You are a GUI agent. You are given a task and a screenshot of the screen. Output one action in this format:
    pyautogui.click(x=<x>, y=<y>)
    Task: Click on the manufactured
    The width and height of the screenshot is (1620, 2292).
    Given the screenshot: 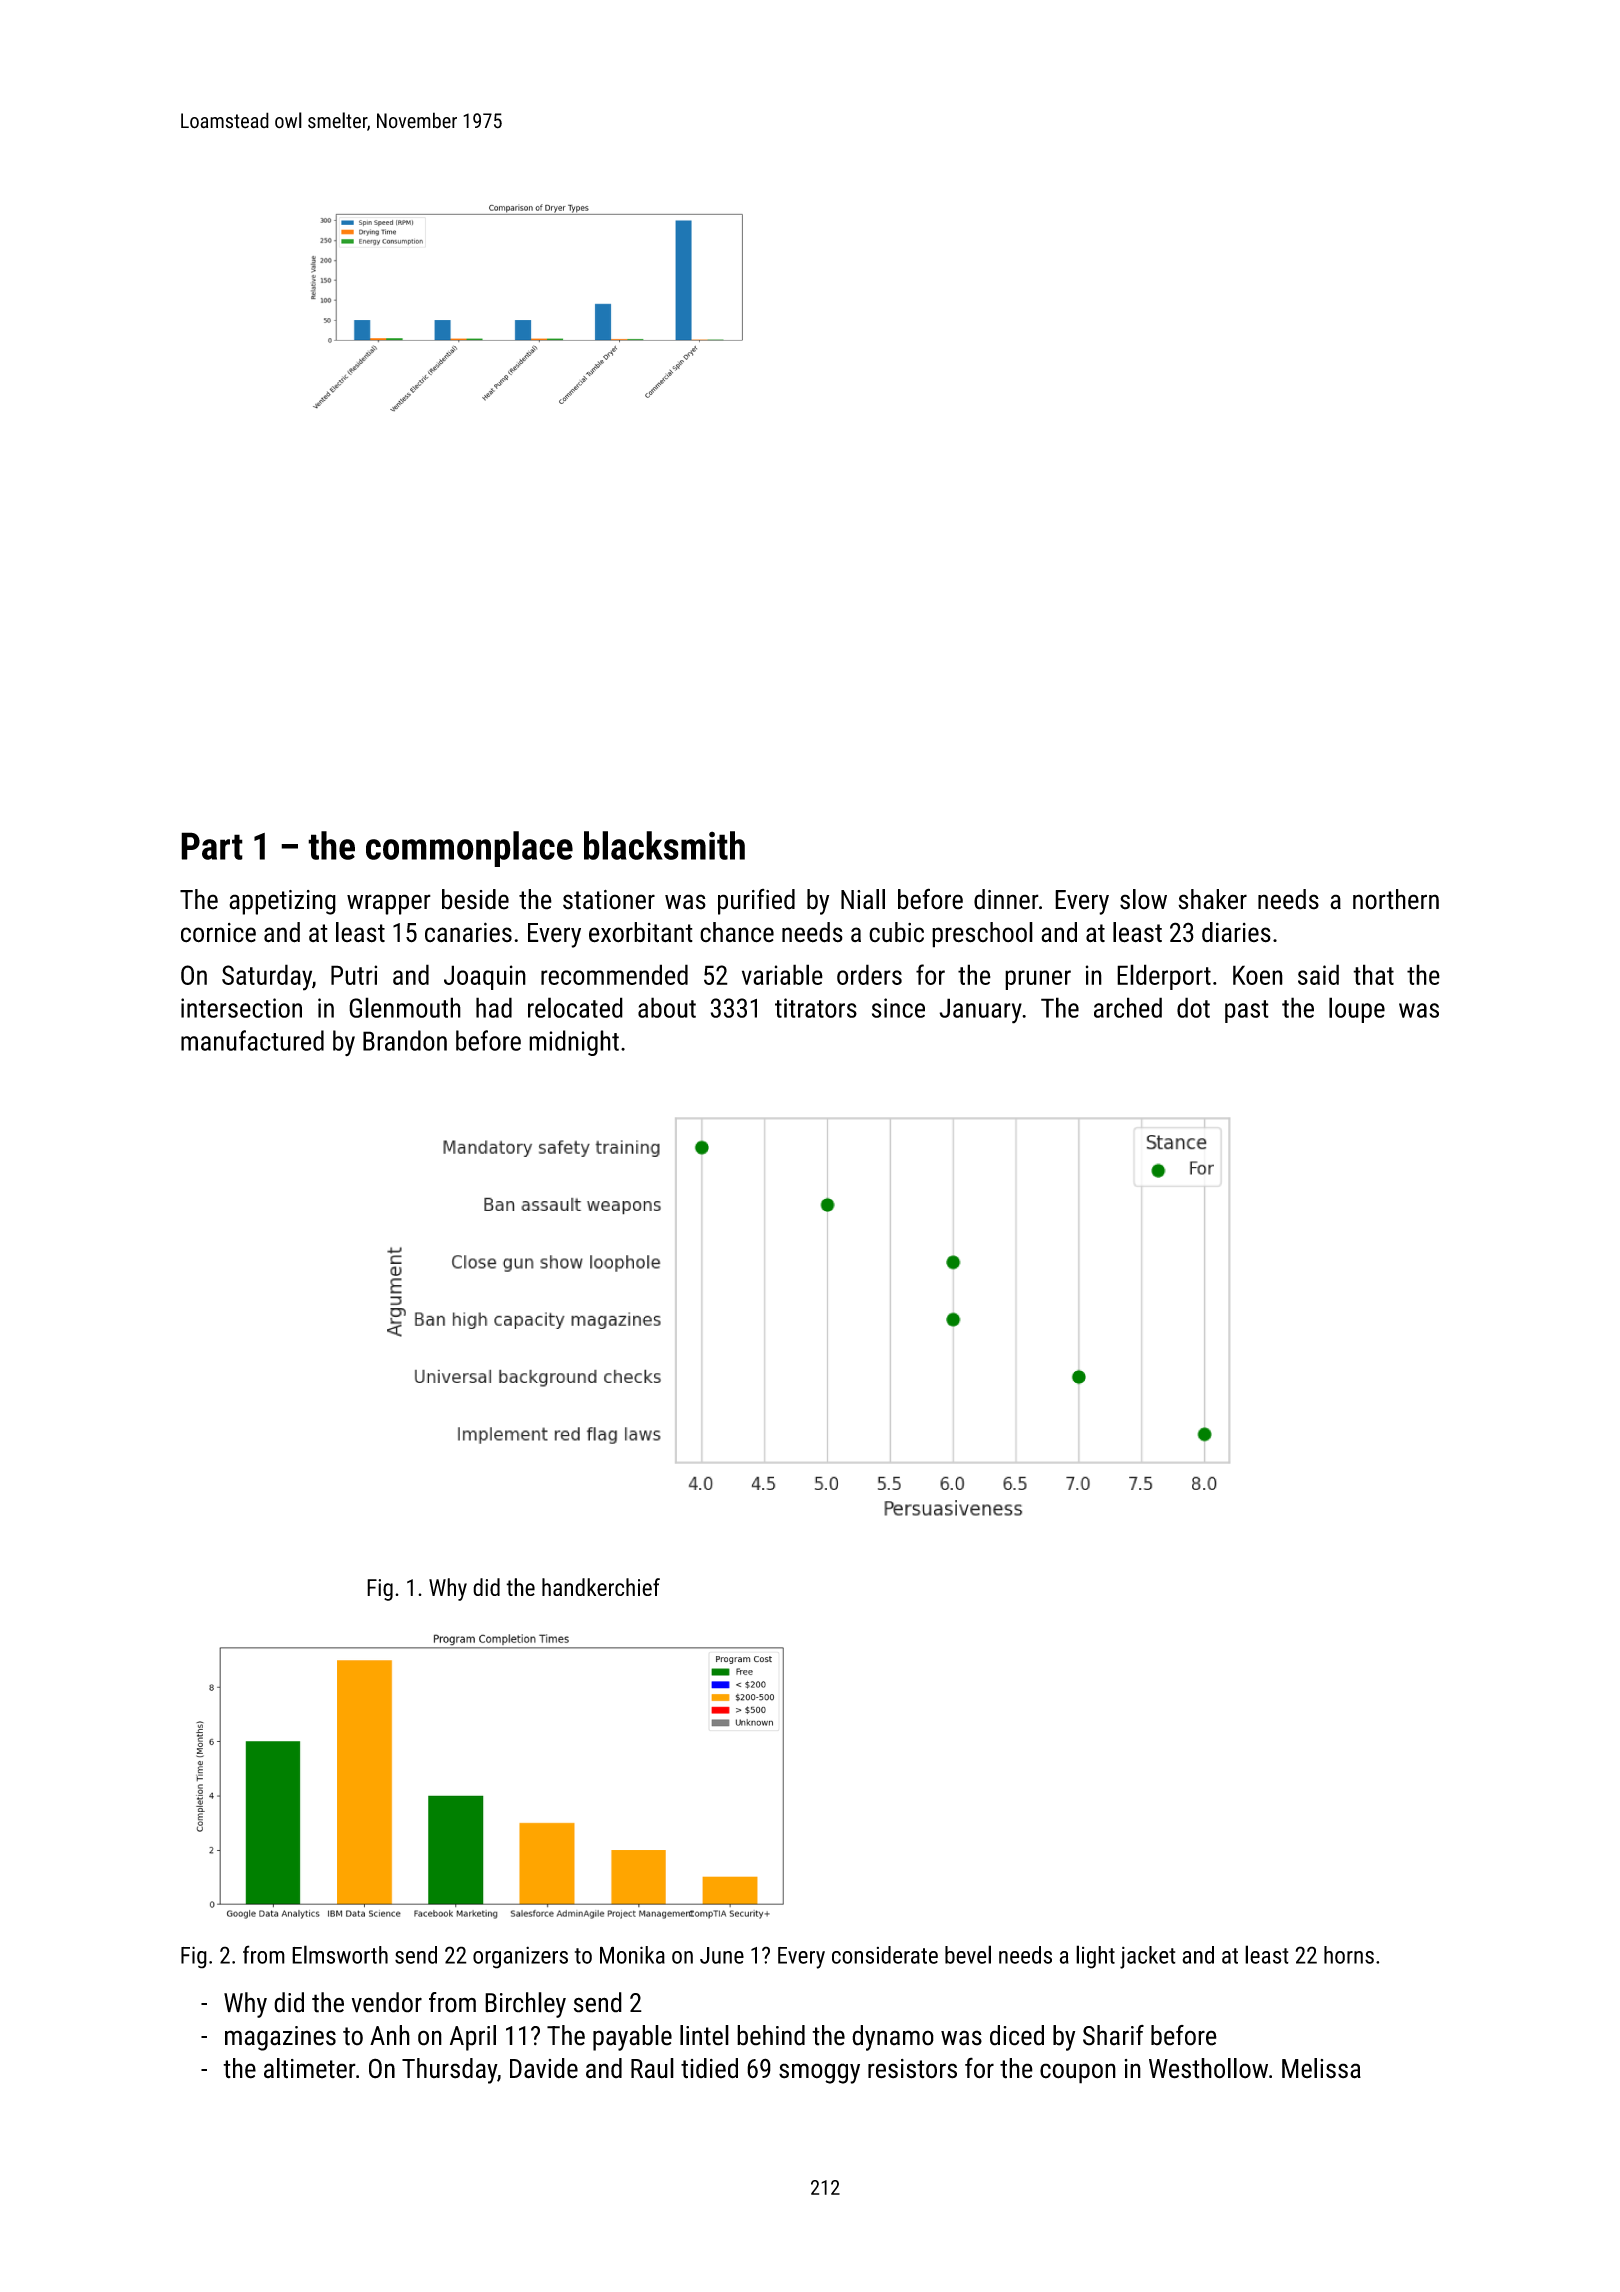 What is the action you would take?
    pyautogui.click(x=252, y=1040)
